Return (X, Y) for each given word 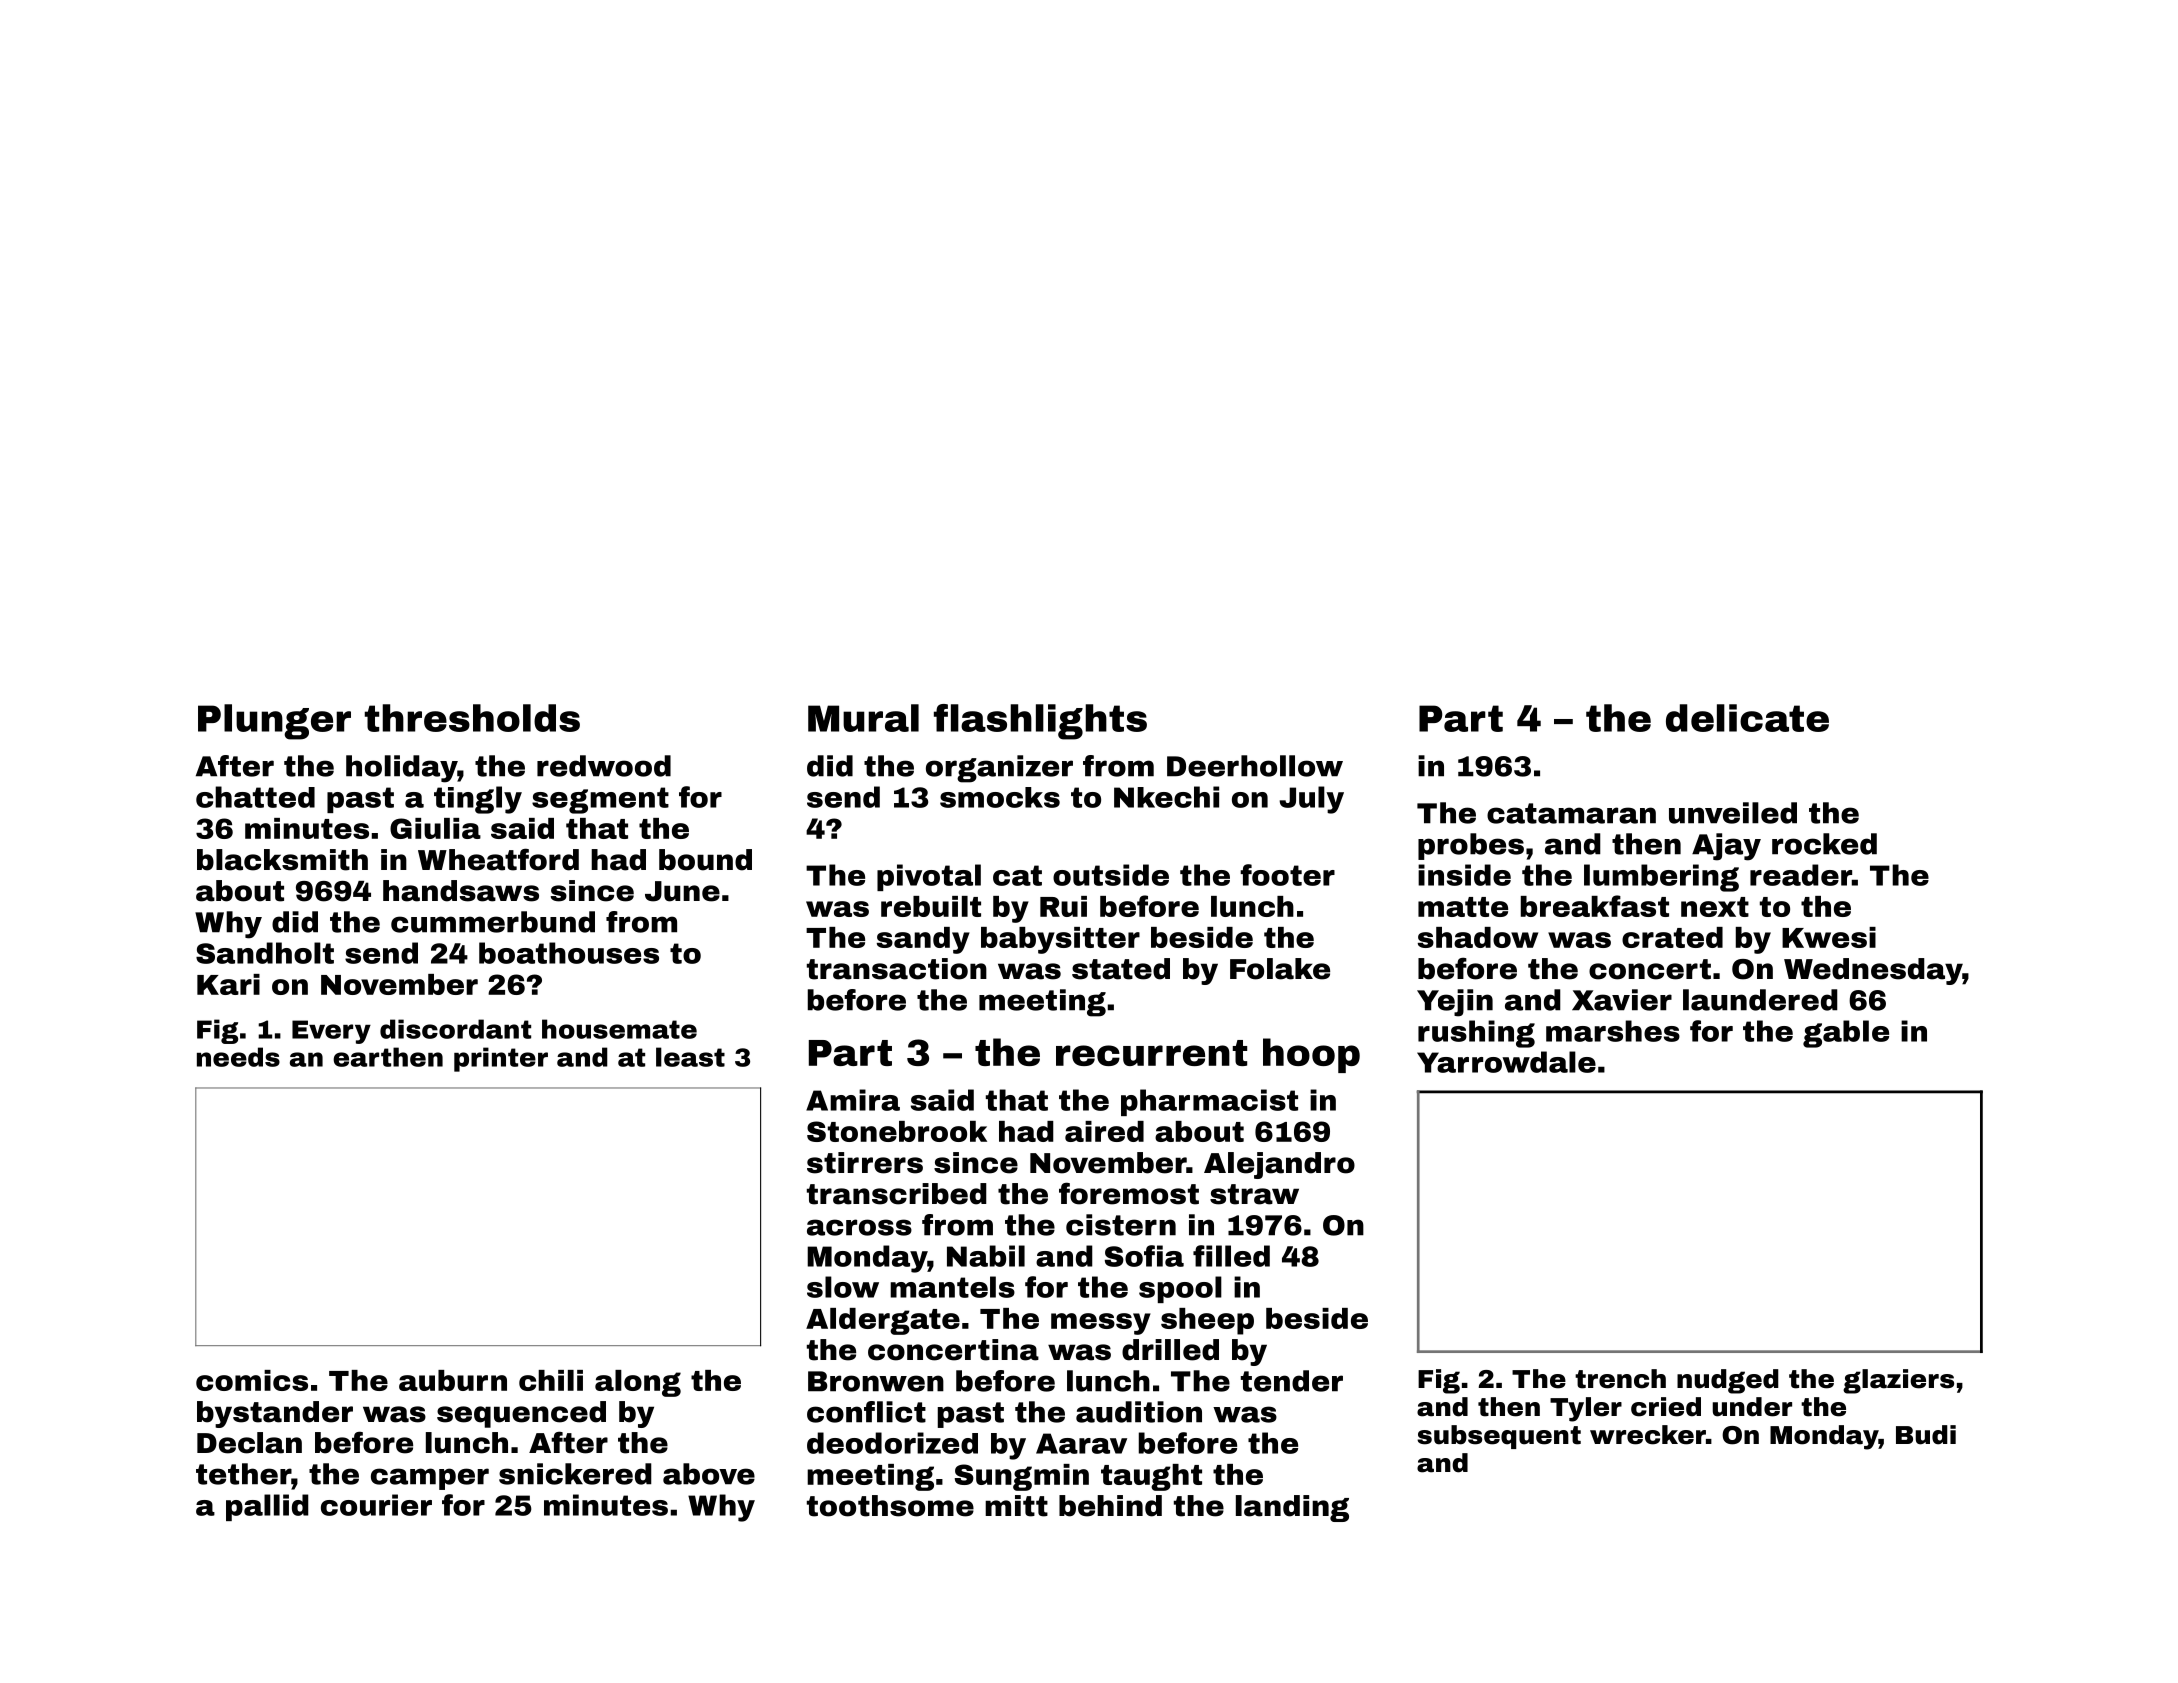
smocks (1000, 797)
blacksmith (282, 860)
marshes (1613, 1031)
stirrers (865, 1163)
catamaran (1571, 813)
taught (1151, 1477)
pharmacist (1209, 1102)
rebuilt (931, 906)
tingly (478, 800)
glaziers (1898, 1381)
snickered (575, 1474)
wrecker (1648, 1435)
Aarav (1081, 1443)
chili (551, 1380)
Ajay (1726, 847)
